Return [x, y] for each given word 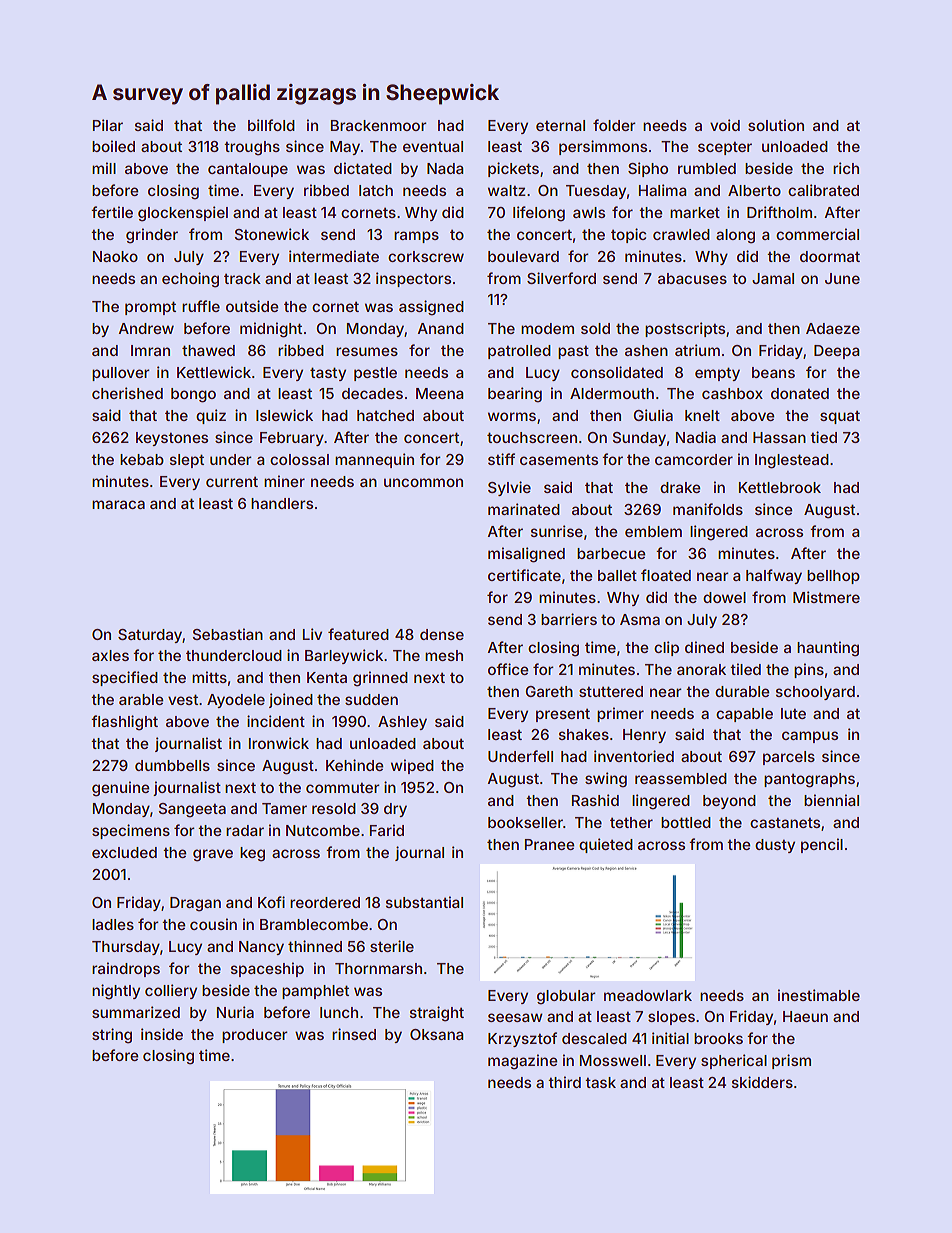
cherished [127, 393]
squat [840, 417]
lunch [339, 1012]
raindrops [126, 969]
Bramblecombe [314, 924]
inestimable [819, 995]
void [725, 125]
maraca [118, 504]
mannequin [374, 460]
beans [773, 372]
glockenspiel [183, 214]
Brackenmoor [378, 125]
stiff [501, 459]
